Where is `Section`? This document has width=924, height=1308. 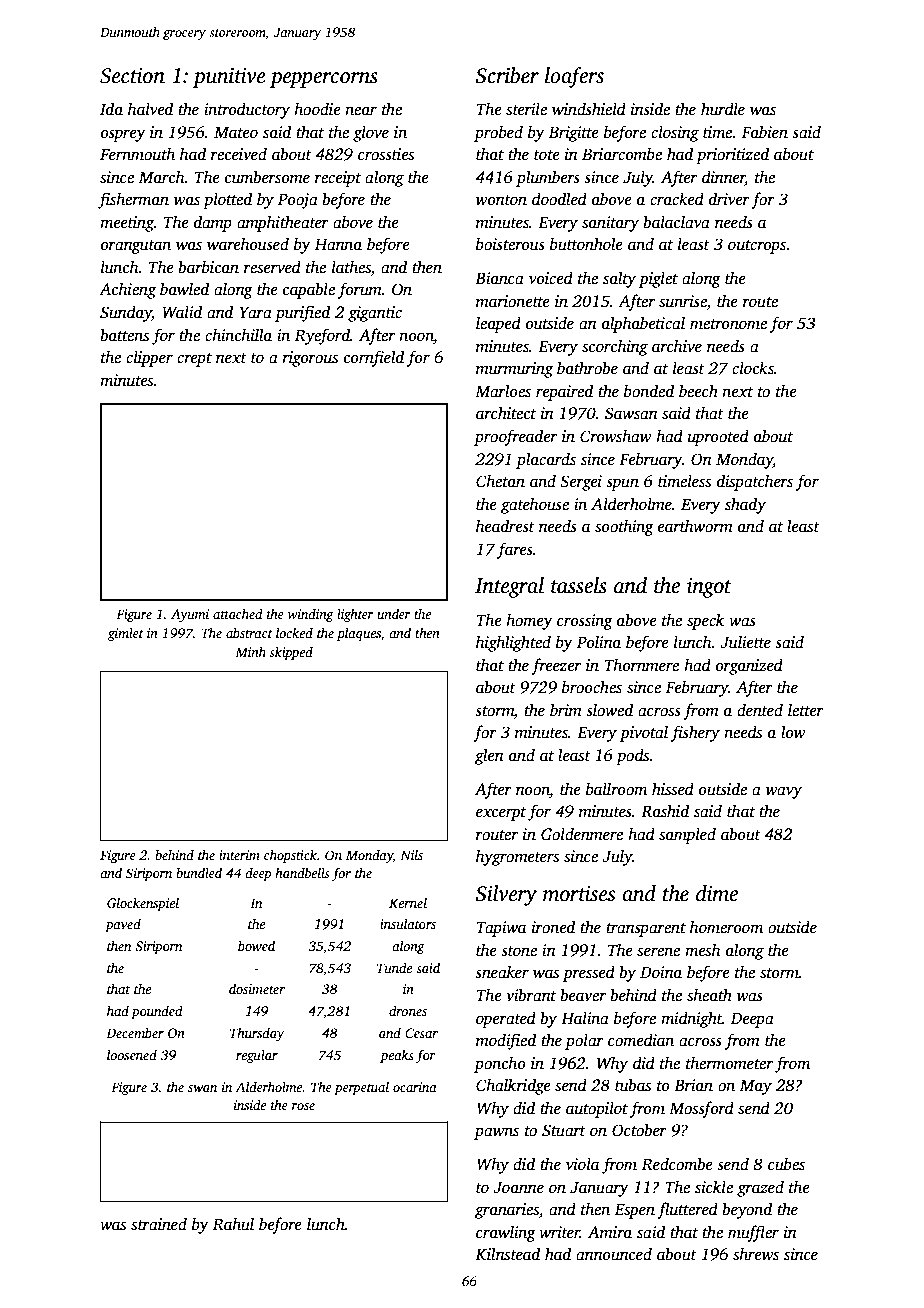 Section is located at coordinates (132, 76).
